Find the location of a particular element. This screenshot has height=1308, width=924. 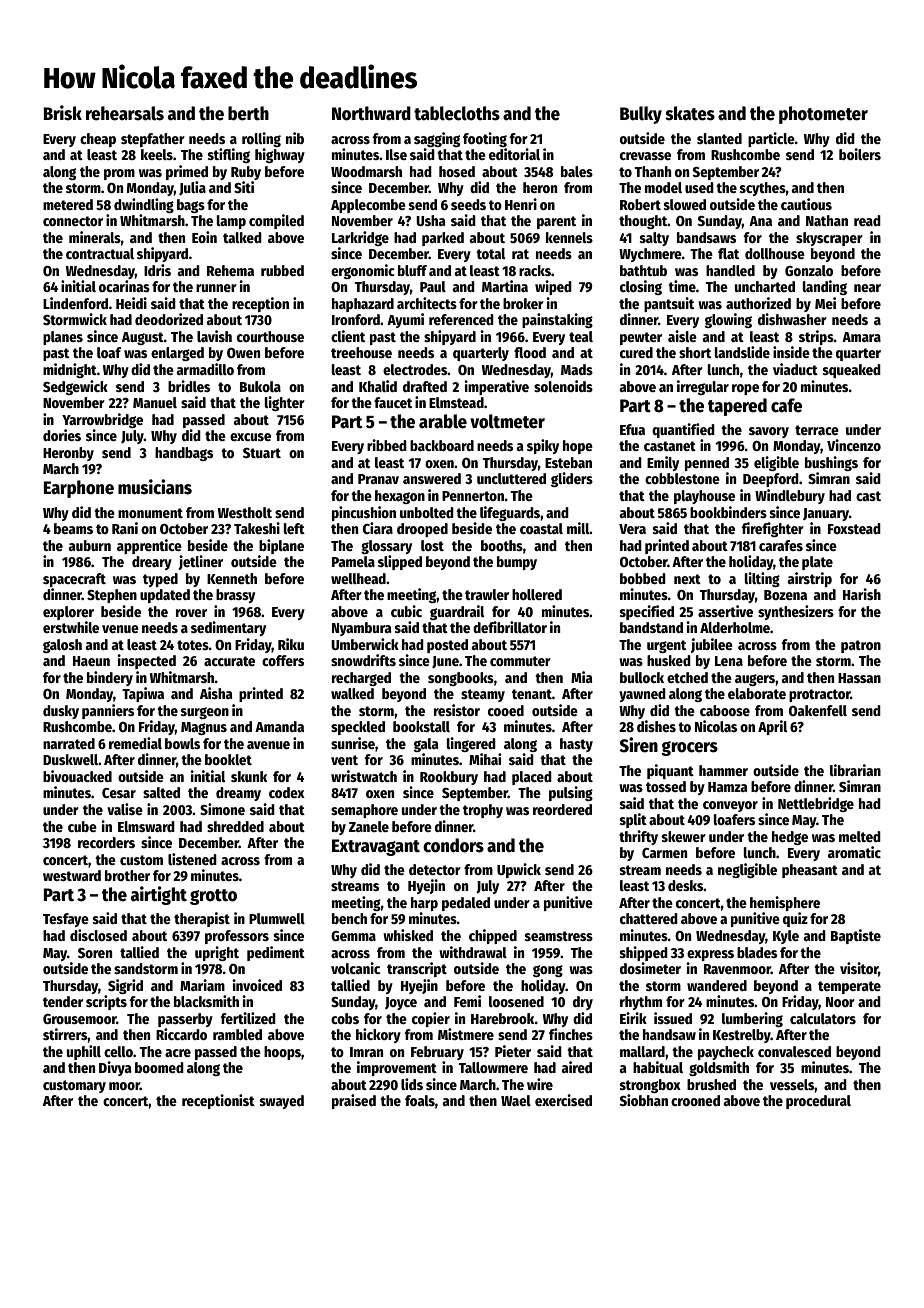

Stuart is located at coordinates (262, 453).
